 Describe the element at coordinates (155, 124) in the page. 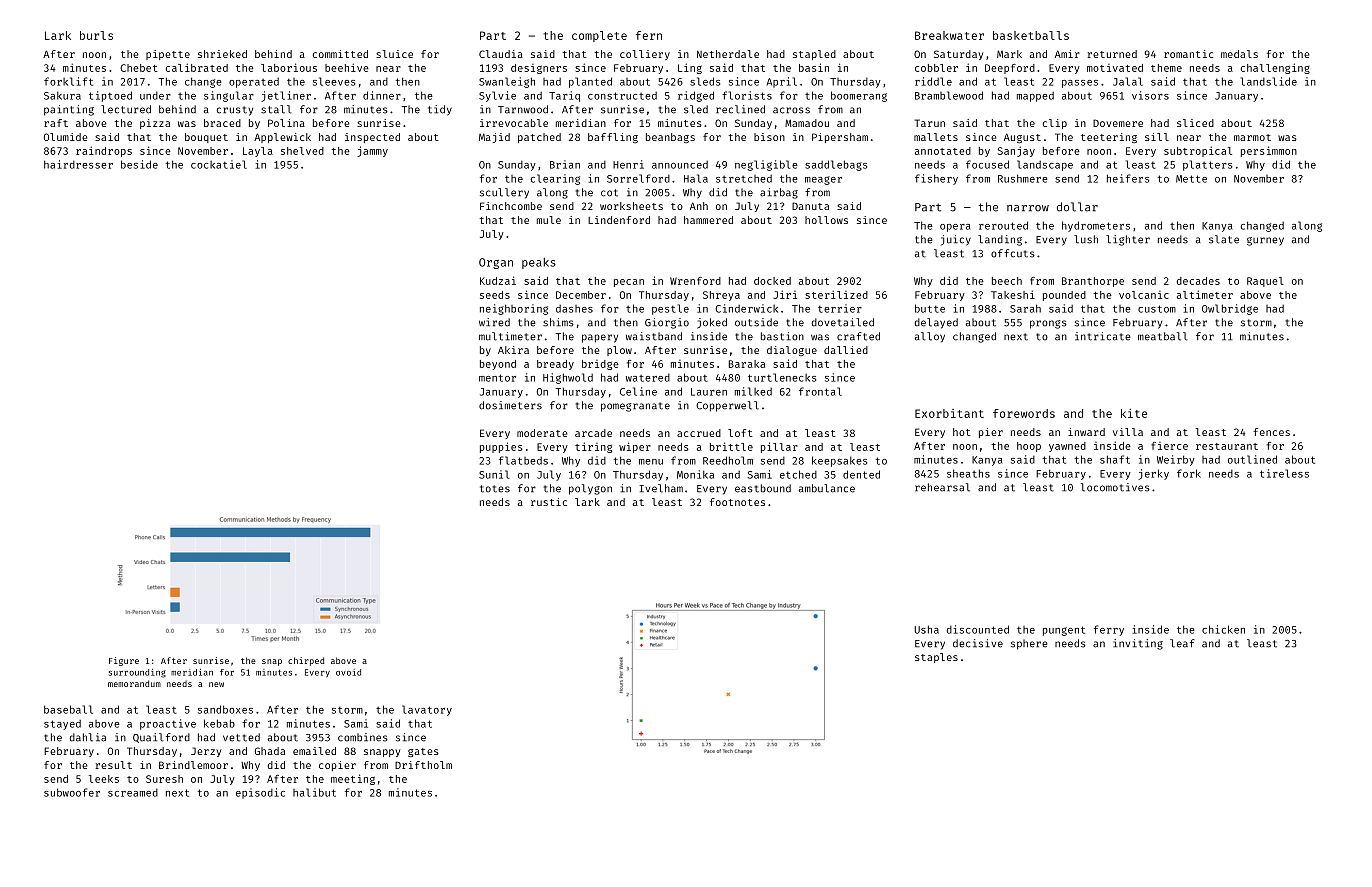

I see `pizza` at that location.
